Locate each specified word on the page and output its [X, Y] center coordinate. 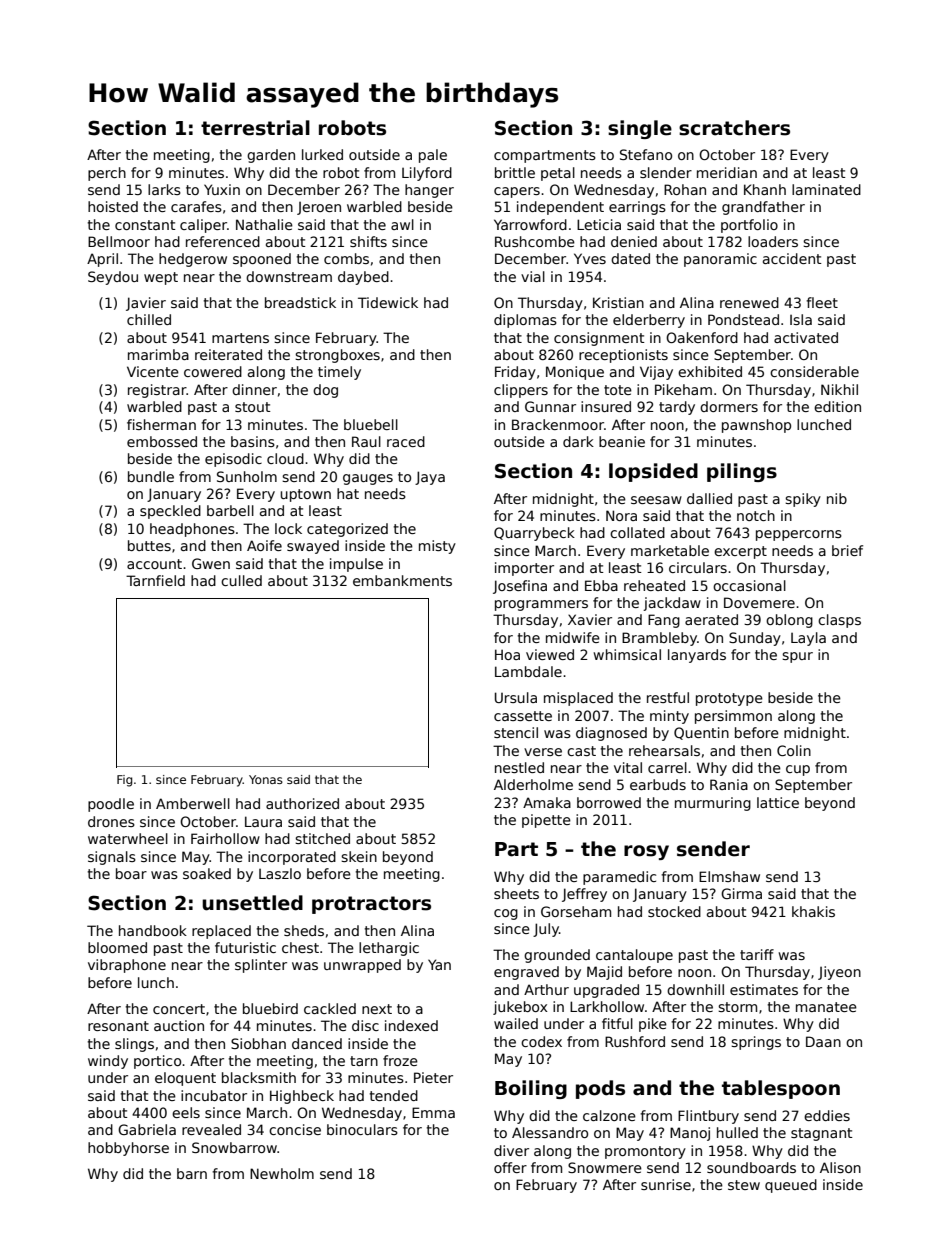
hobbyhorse [128, 1149]
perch [107, 174]
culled [241, 580]
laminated [826, 189]
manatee [826, 1007]
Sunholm [247, 476]
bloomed [117, 947]
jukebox [520, 1008]
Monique [575, 373]
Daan [823, 1041]
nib [837, 498]
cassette [523, 716]
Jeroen [319, 208]
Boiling [531, 1089]
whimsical [627, 654]
